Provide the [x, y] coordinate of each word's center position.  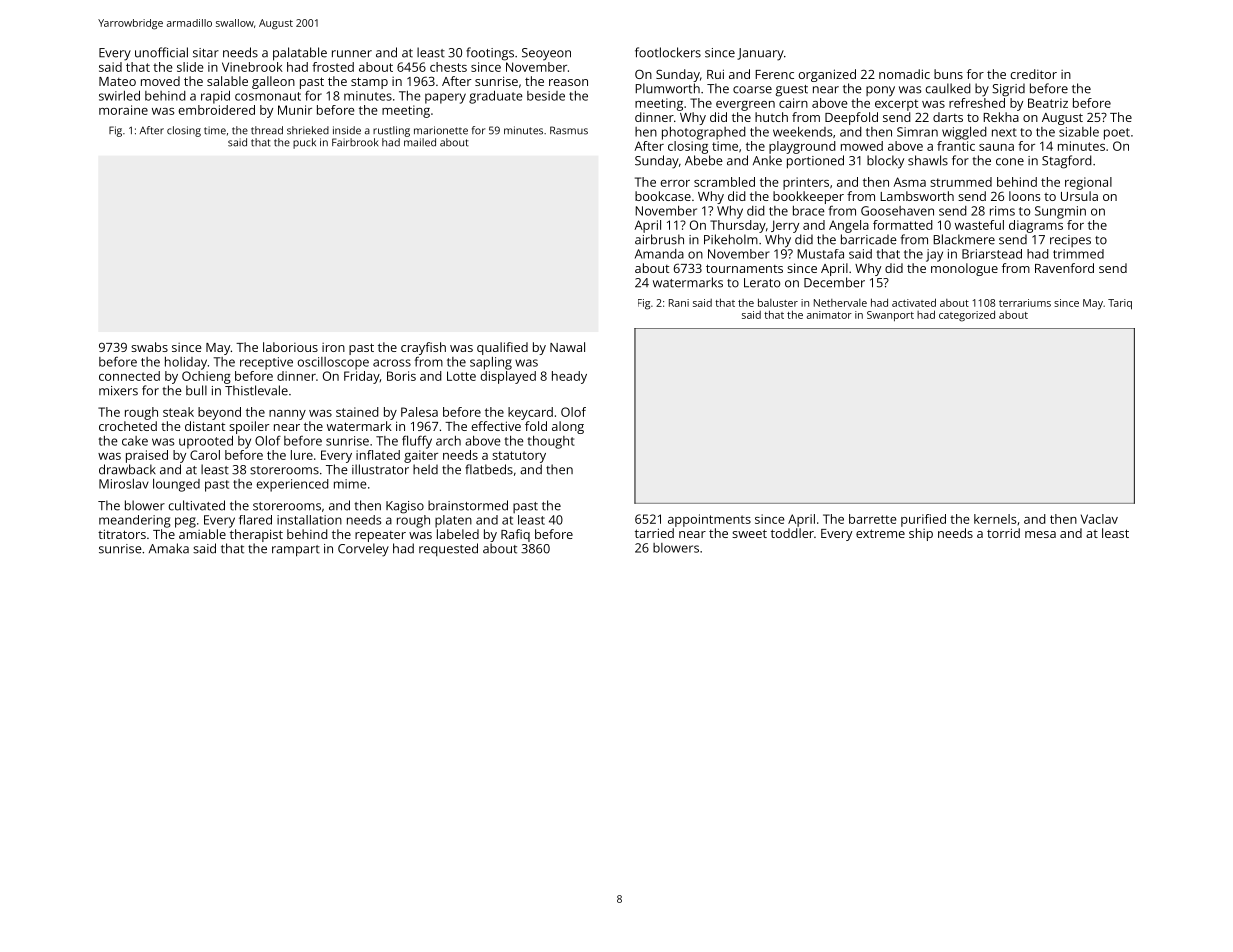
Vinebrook [252, 67]
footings [490, 54]
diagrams [1036, 226]
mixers [118, 391]
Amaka [169, 548]
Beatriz [1048, 103]
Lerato [762, 283]
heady [569, 377]
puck [304, 143]
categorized [967, 316]
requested [448, 549]
